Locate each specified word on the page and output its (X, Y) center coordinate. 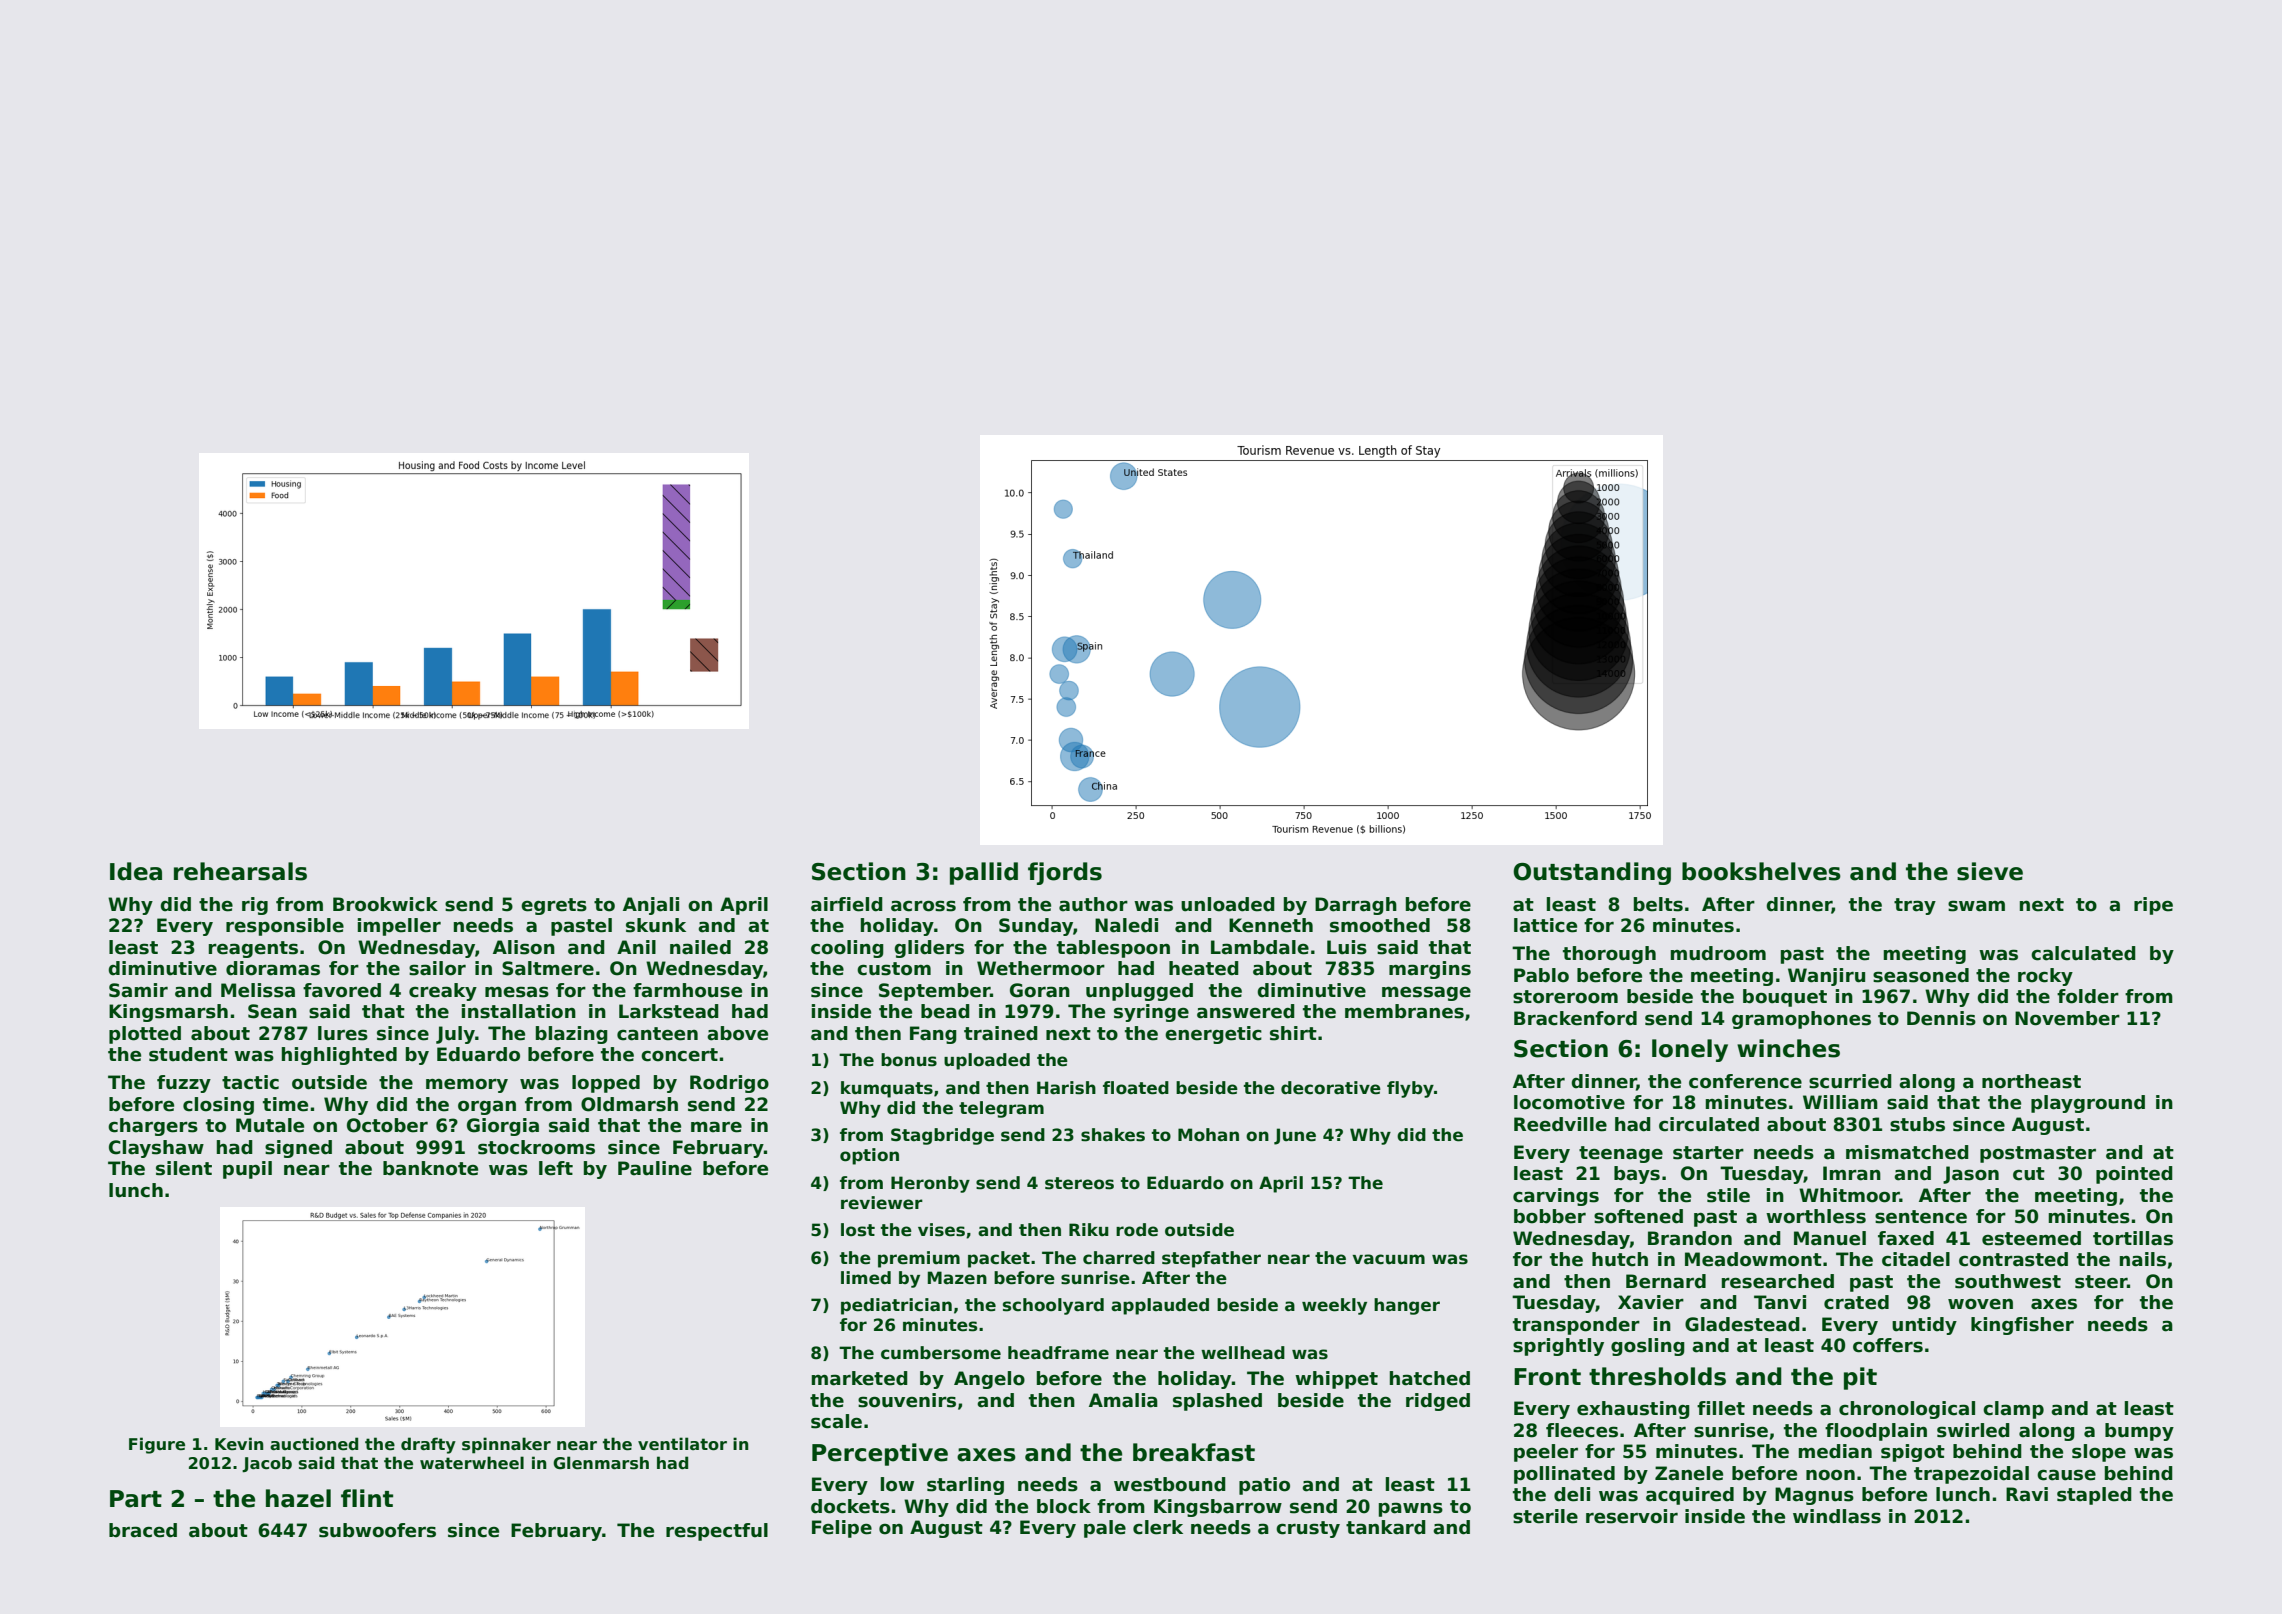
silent (184, 1168)
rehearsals (240, 871)
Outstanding (1592, 873)
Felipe (842, 1529)
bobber (1550, 1216)
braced (143, 1530)
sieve (1990, 871)
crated (1856, 1302)
